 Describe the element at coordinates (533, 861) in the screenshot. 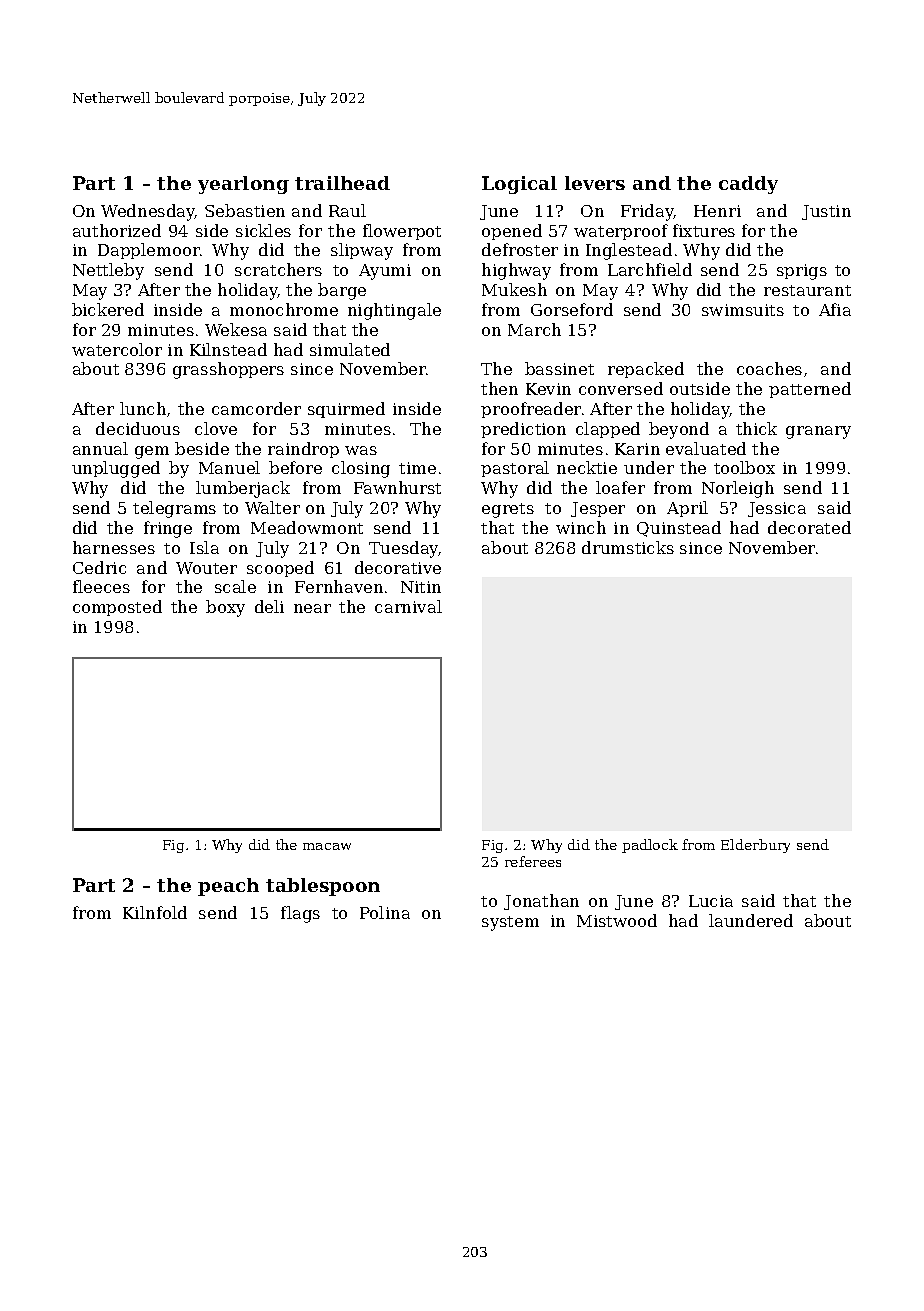

I see `referees` at that location.
